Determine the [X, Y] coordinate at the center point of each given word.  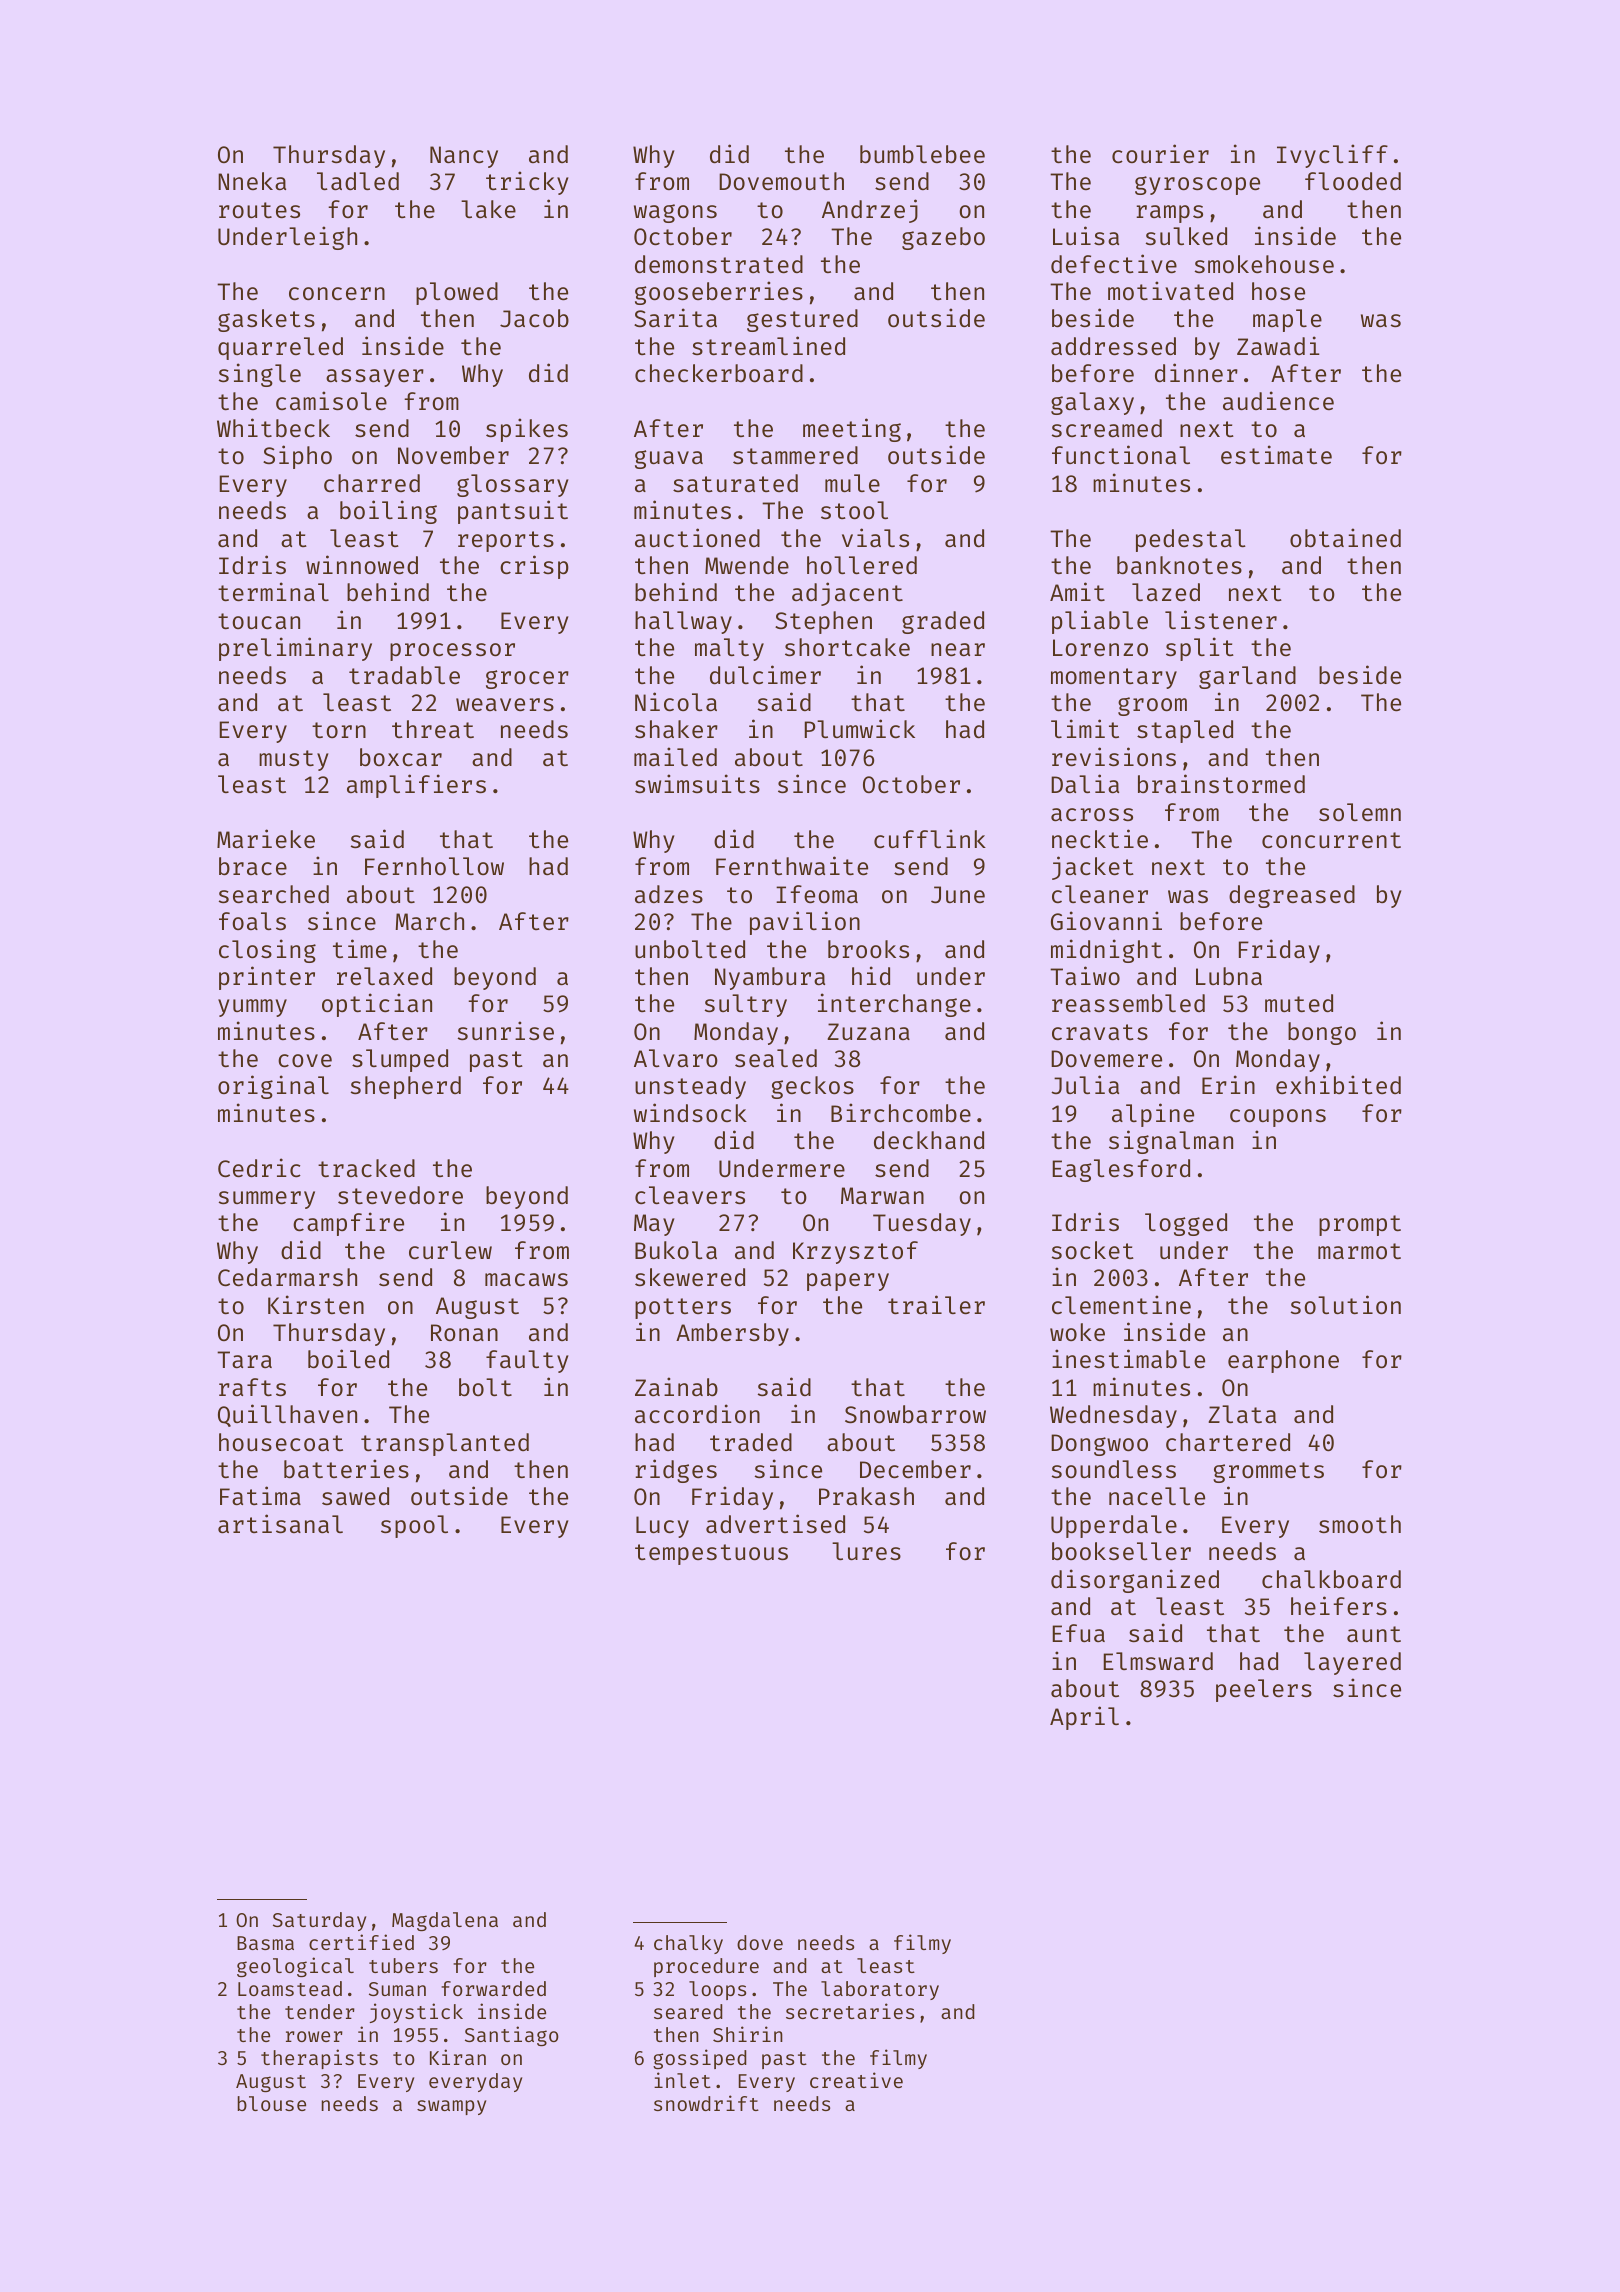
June [958, 895]
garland [1247, 677]
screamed [1107, 428]
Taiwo [1085, 975]
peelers [1264, 1690]
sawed [355, 1496]
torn [339, 730]
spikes [527, 430]
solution [1346, 1304]
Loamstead [290, 1988]
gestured [802, 320]
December [915, 1469]
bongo [1322, 1033]
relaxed [384, 976]
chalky [688, 1944]
